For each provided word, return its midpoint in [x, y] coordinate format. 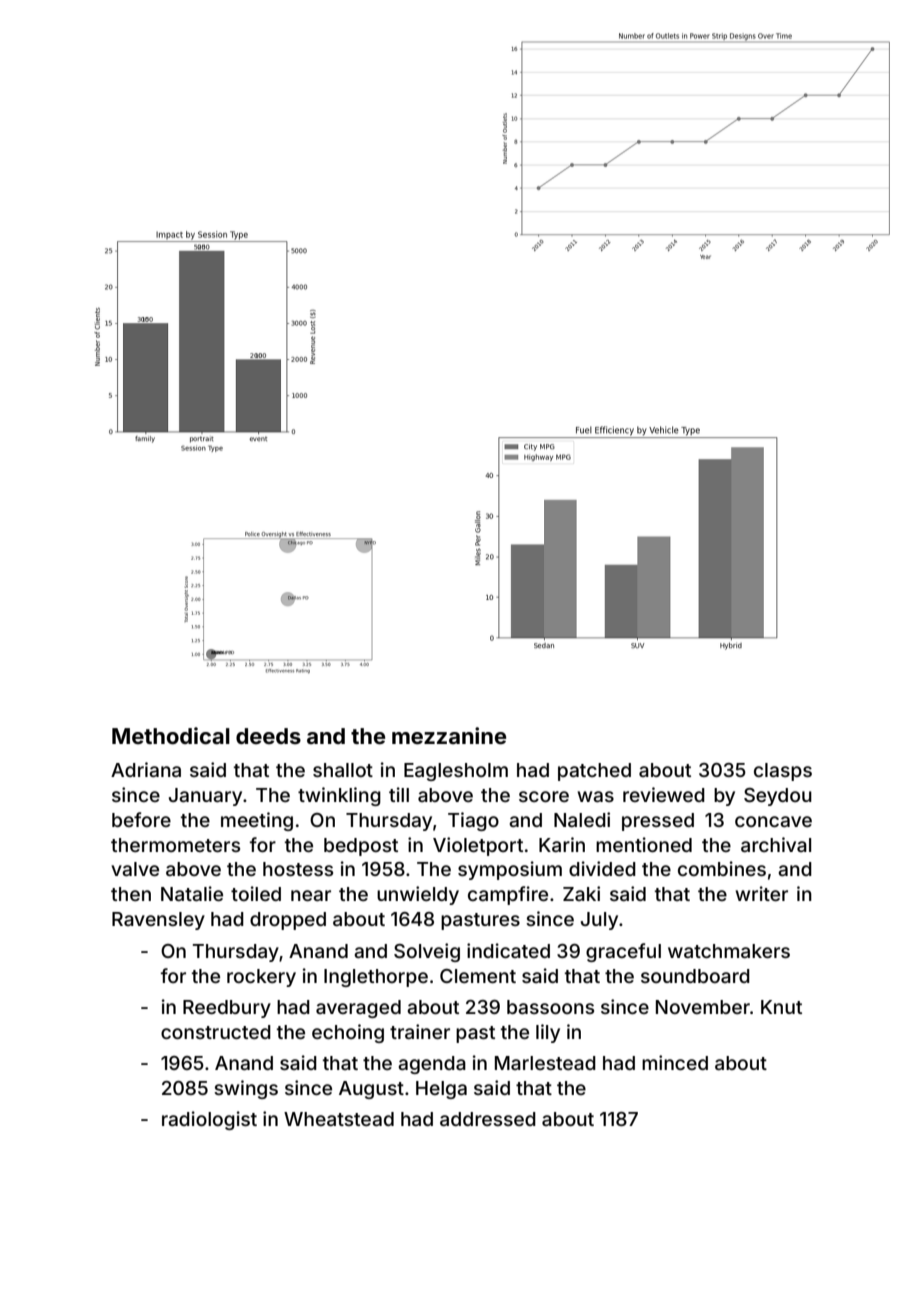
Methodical [171, 735]
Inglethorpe [376, 978]
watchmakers [729, 951]
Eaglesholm [456, 772]
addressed [488, 1119]
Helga [441, 1090]
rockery [261, 978]
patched [594, 772]
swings [246, 1089]
